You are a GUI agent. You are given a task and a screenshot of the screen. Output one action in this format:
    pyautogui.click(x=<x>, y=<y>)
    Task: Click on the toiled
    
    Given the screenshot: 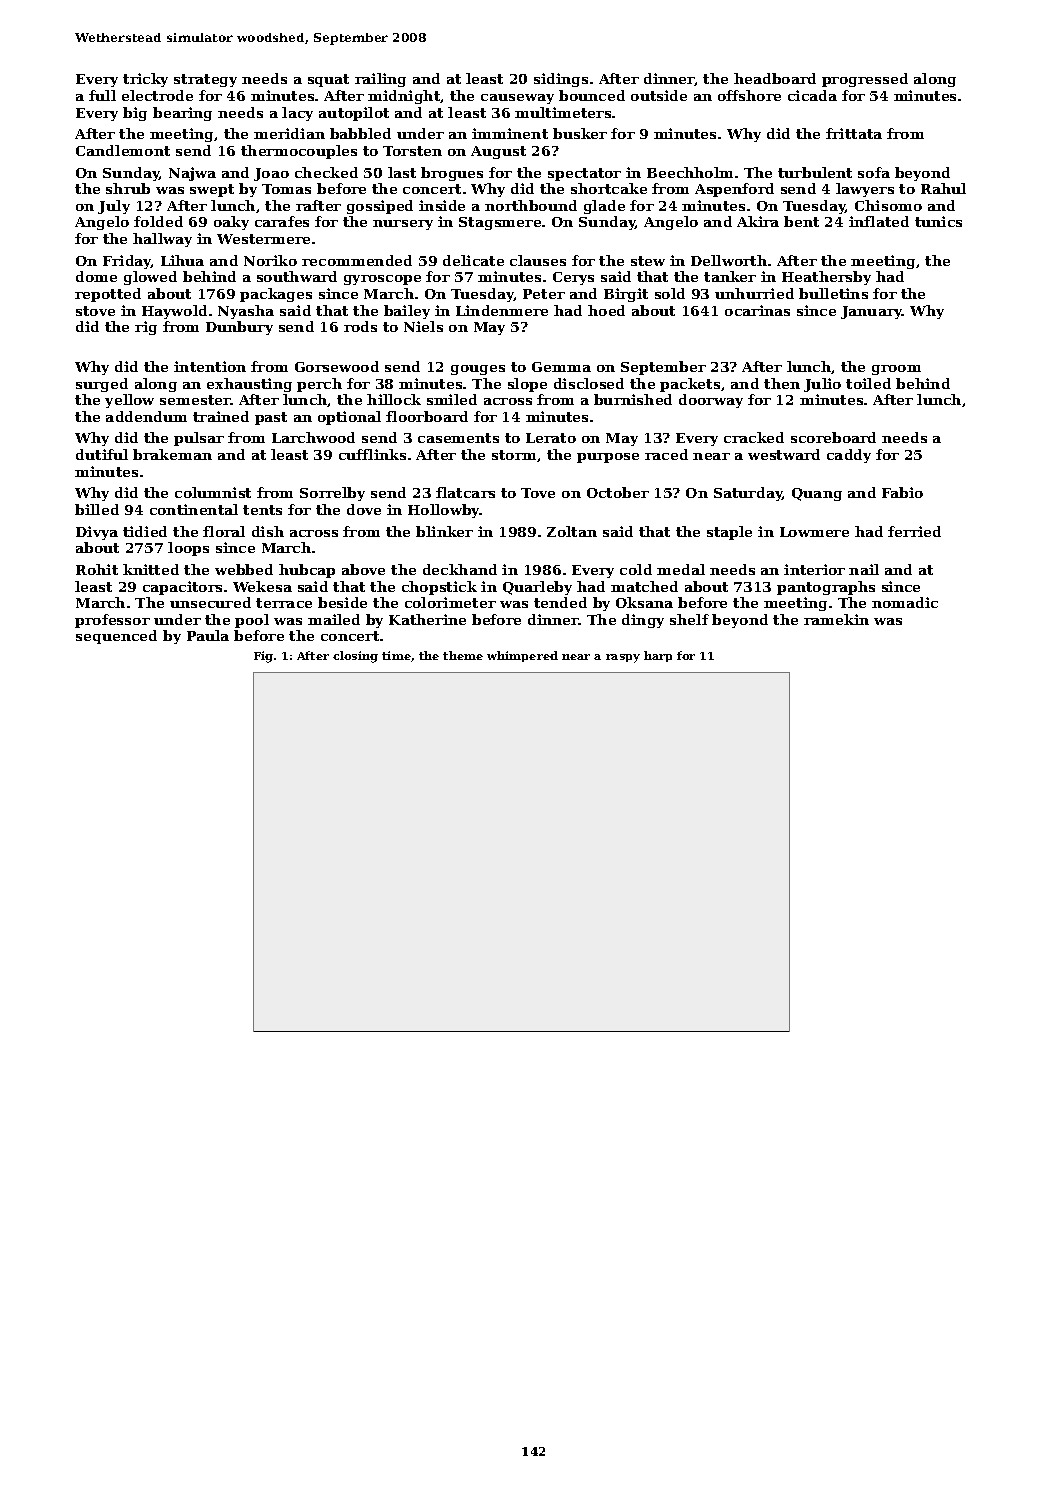 What is the action you would take?
    pyautogui.click(x=868, y=383)
